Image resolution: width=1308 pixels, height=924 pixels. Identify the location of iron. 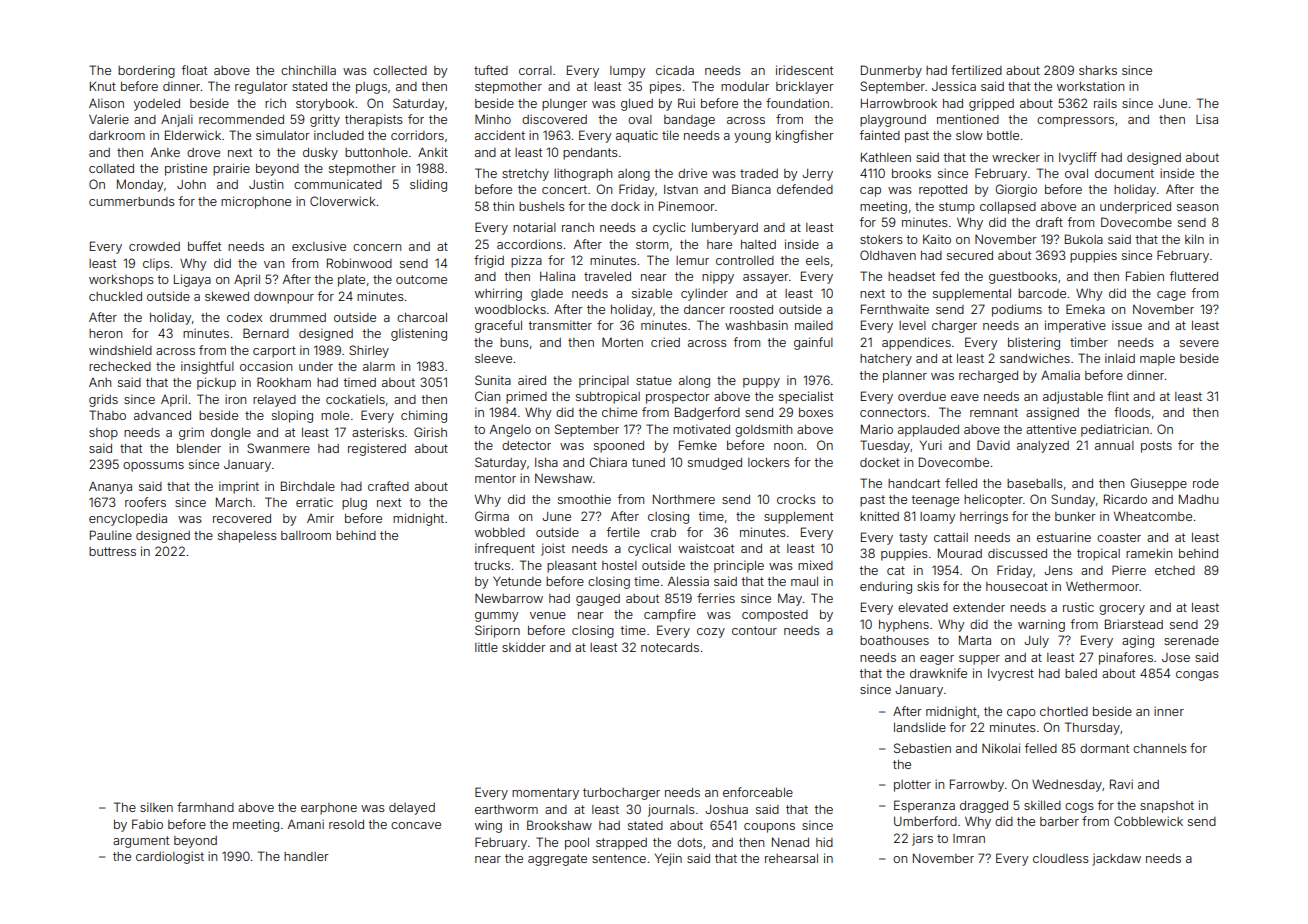
(235, 399).
